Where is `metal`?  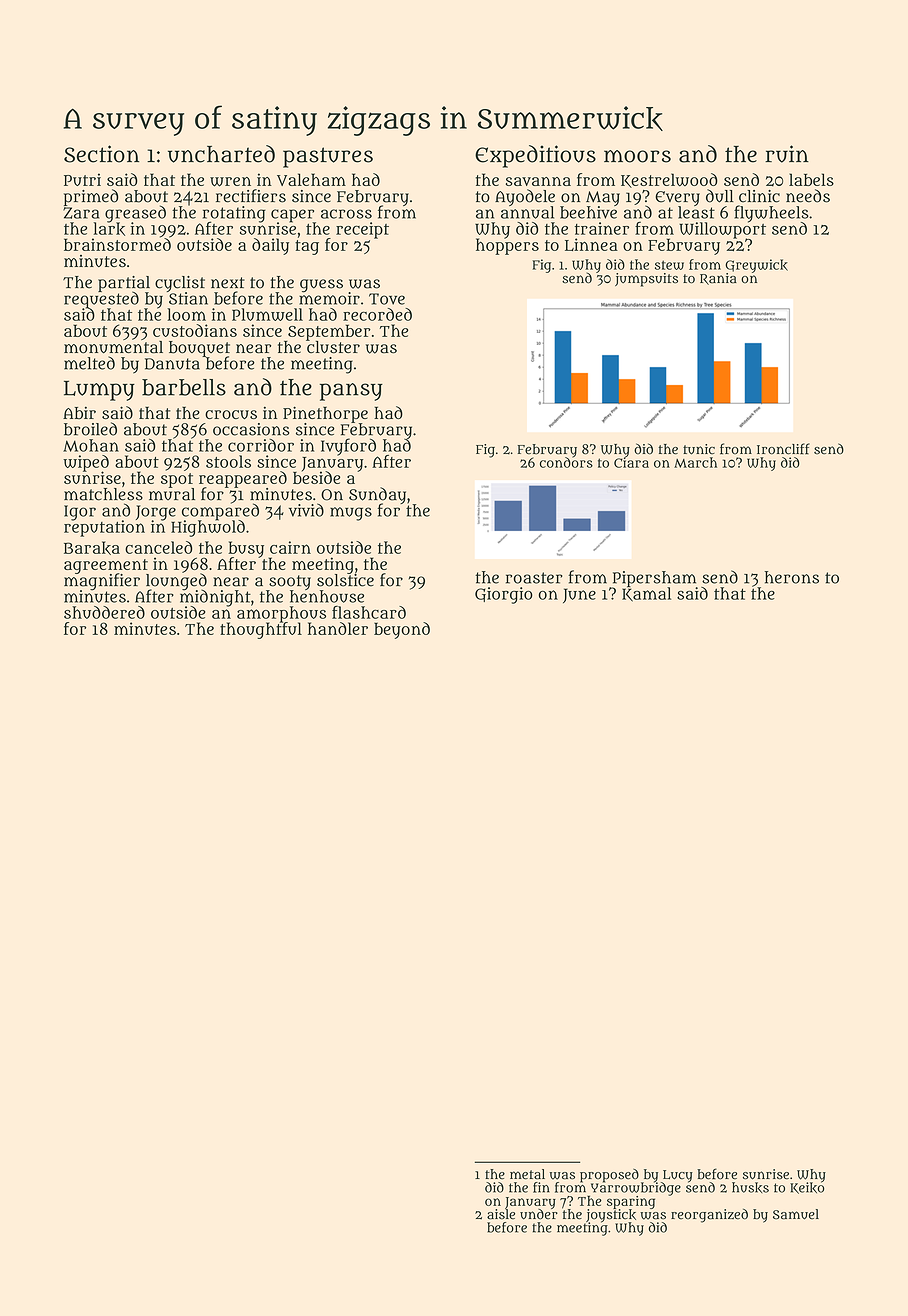 metal is located at coordinates (527, 1174).
